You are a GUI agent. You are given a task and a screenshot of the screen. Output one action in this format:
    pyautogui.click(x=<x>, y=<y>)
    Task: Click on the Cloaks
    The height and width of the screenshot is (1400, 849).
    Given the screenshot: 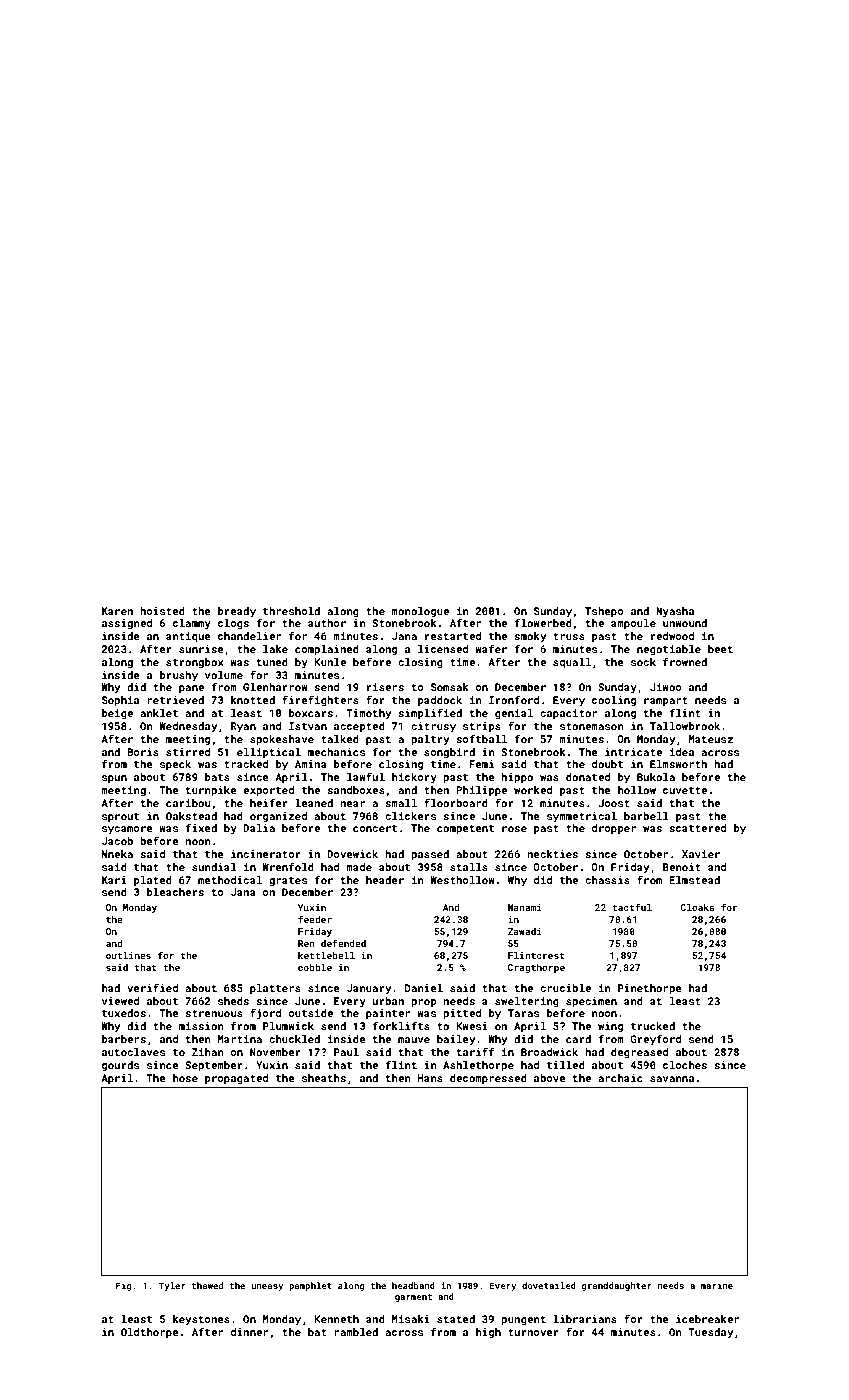 What is the action you would take?
    pyautogui.click(x=697, y=907)
